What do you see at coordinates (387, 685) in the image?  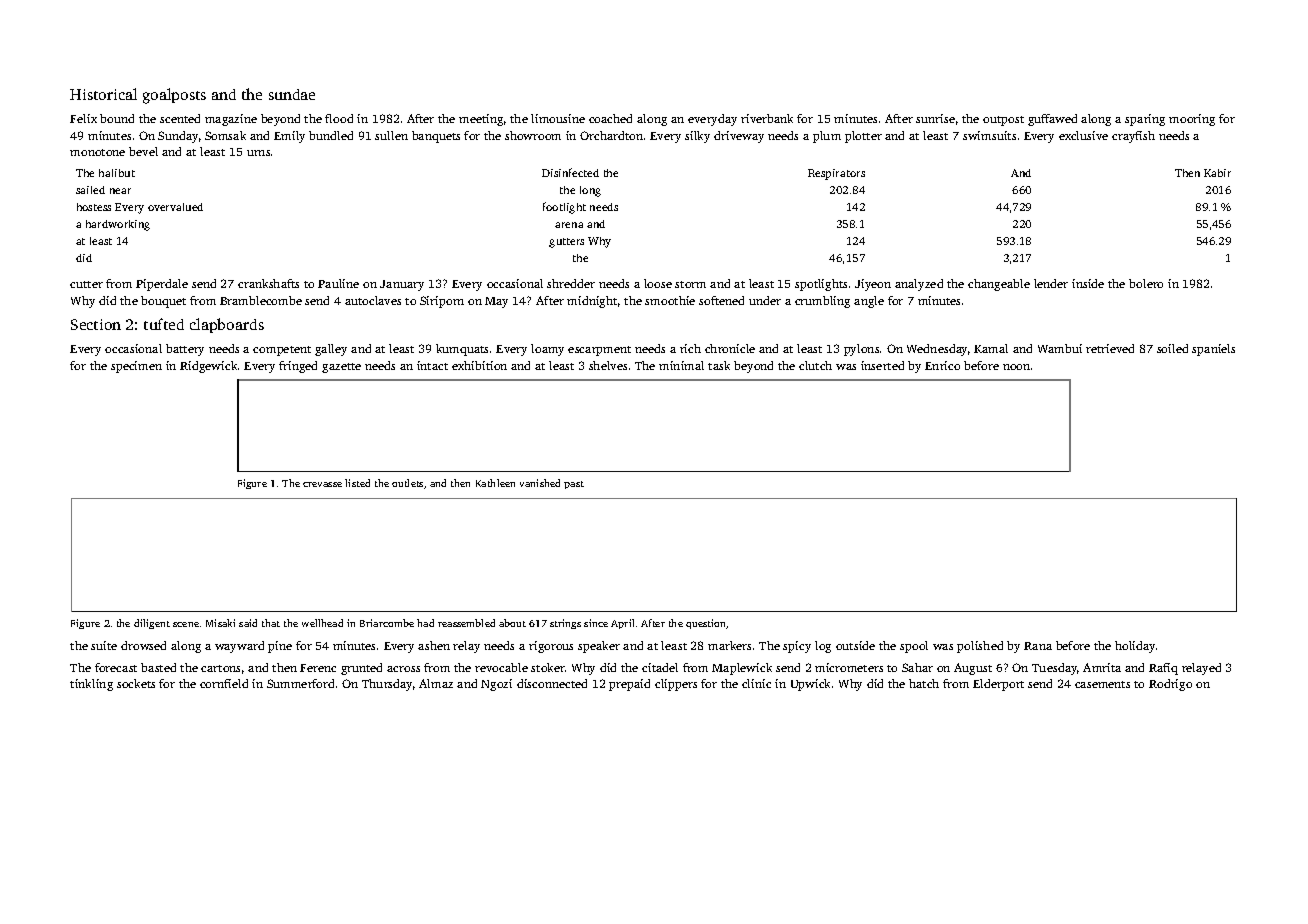 I see `Thursday` at bounding box center [387, 685].
